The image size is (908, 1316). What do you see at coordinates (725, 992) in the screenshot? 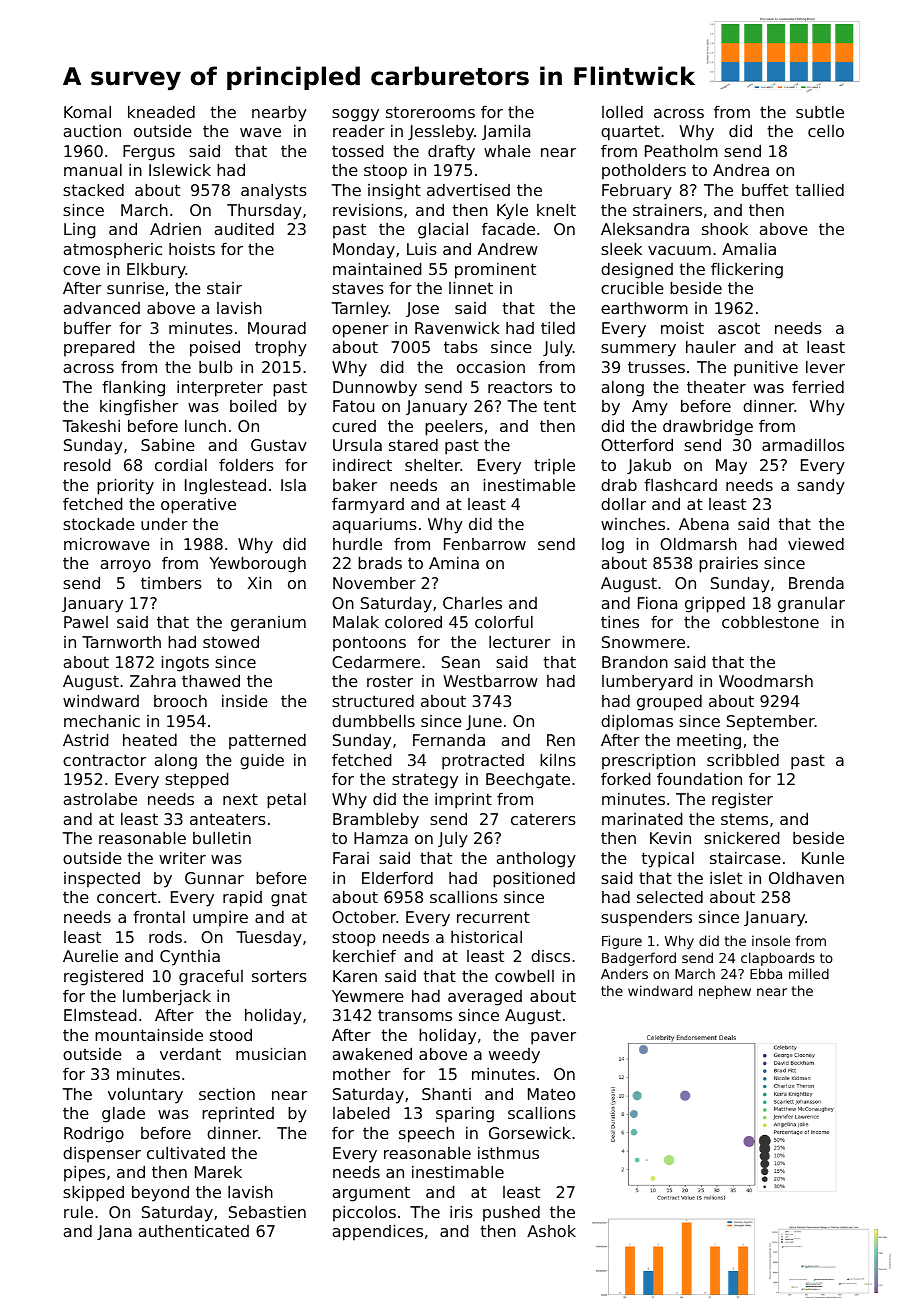
I see `nephew` at bounding box center [725, 992].
